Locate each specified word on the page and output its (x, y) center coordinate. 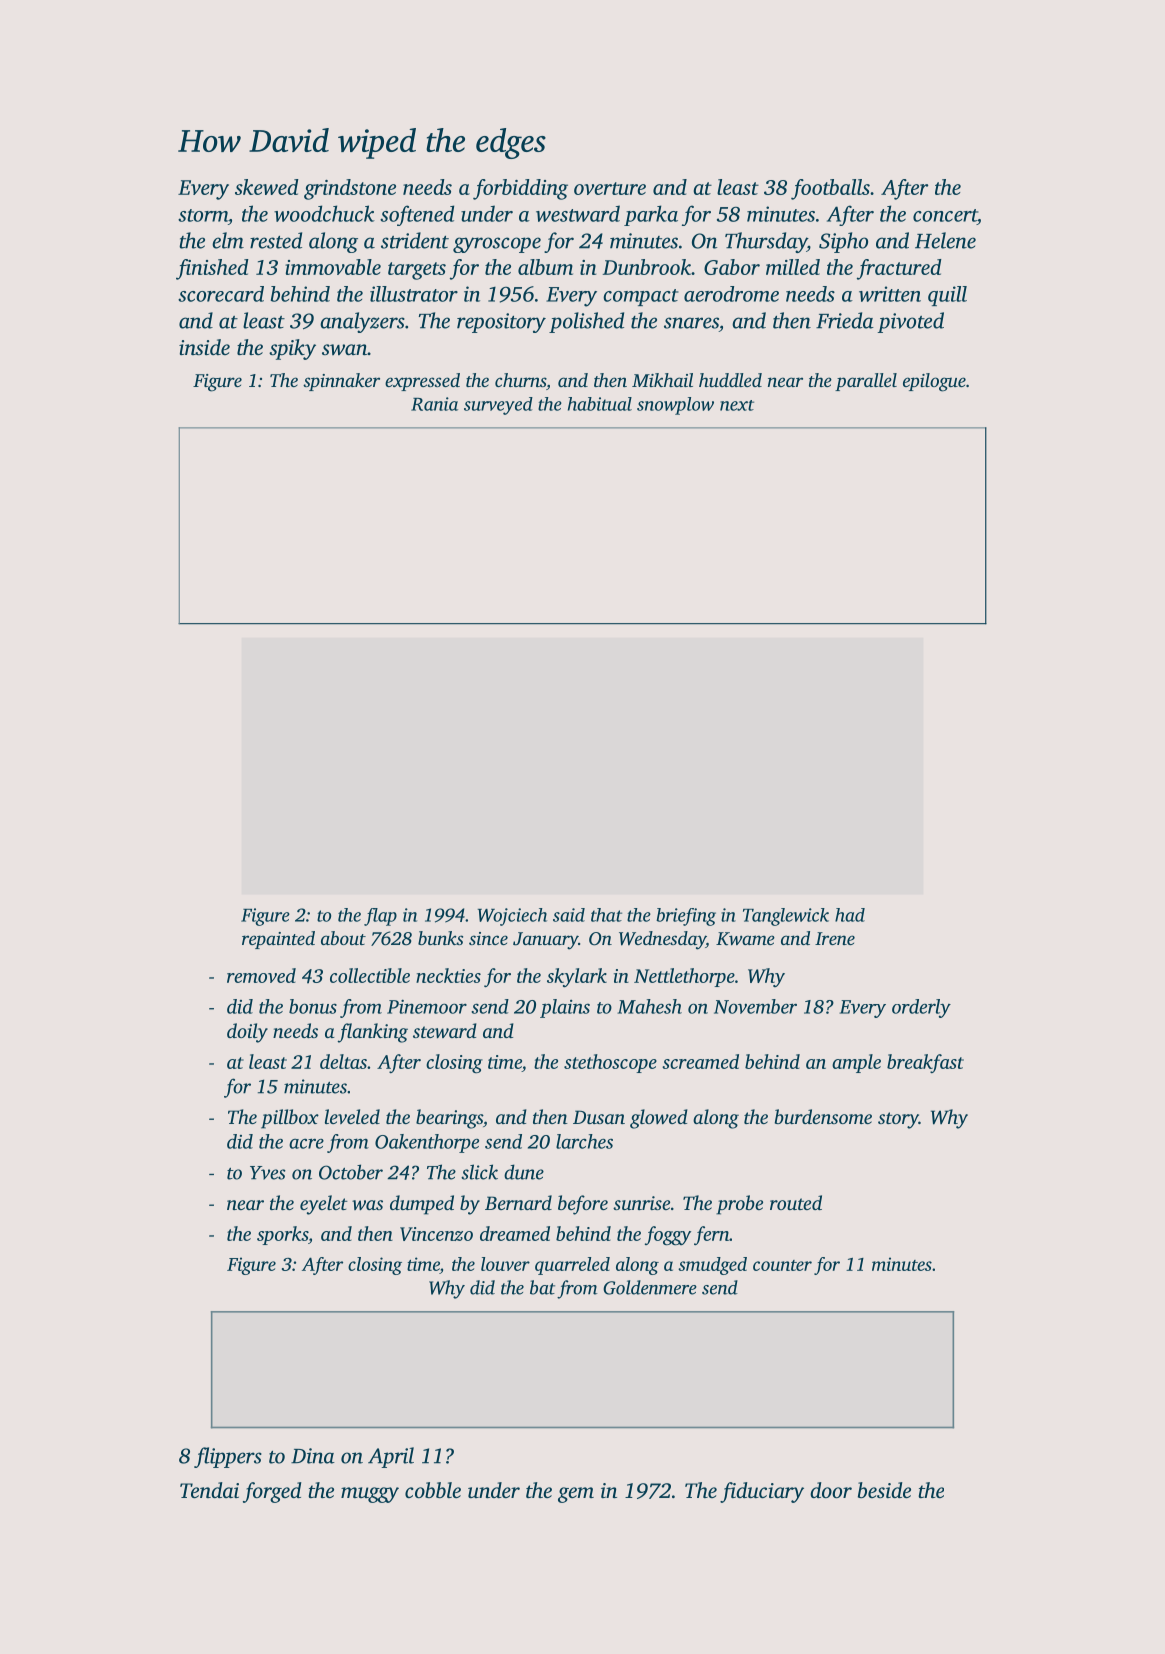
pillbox (290, 1119)
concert (945, 215)
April (391, 1457)
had (850, 915)
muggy (370, 1495)
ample (856, 1063)
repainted (278, 940)
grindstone (350, 189)
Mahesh (649, 1006)
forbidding (520, 189)
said (569, 915)
